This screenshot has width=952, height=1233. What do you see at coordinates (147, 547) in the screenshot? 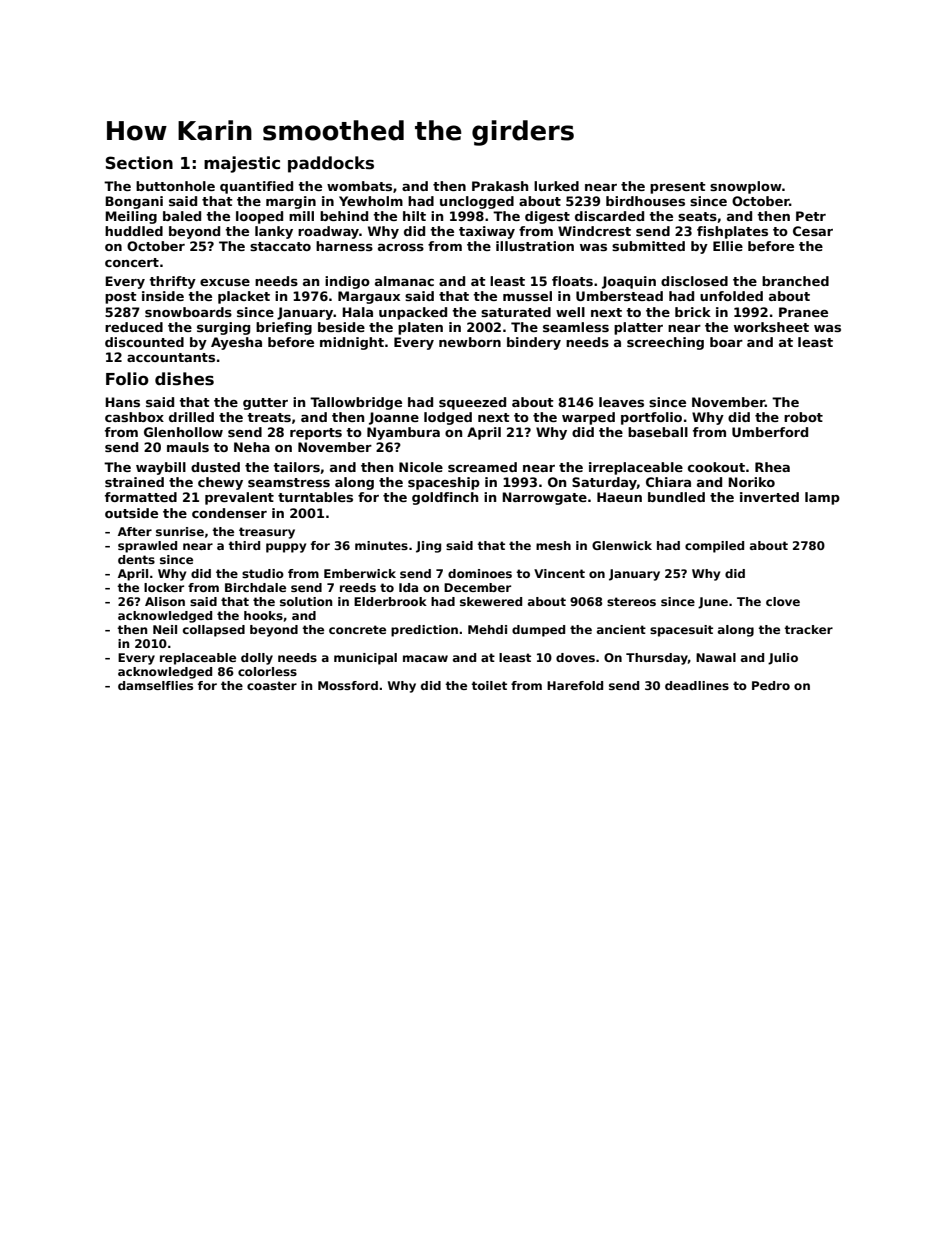
I see `sprawled` at bounding box center [147, 547].
